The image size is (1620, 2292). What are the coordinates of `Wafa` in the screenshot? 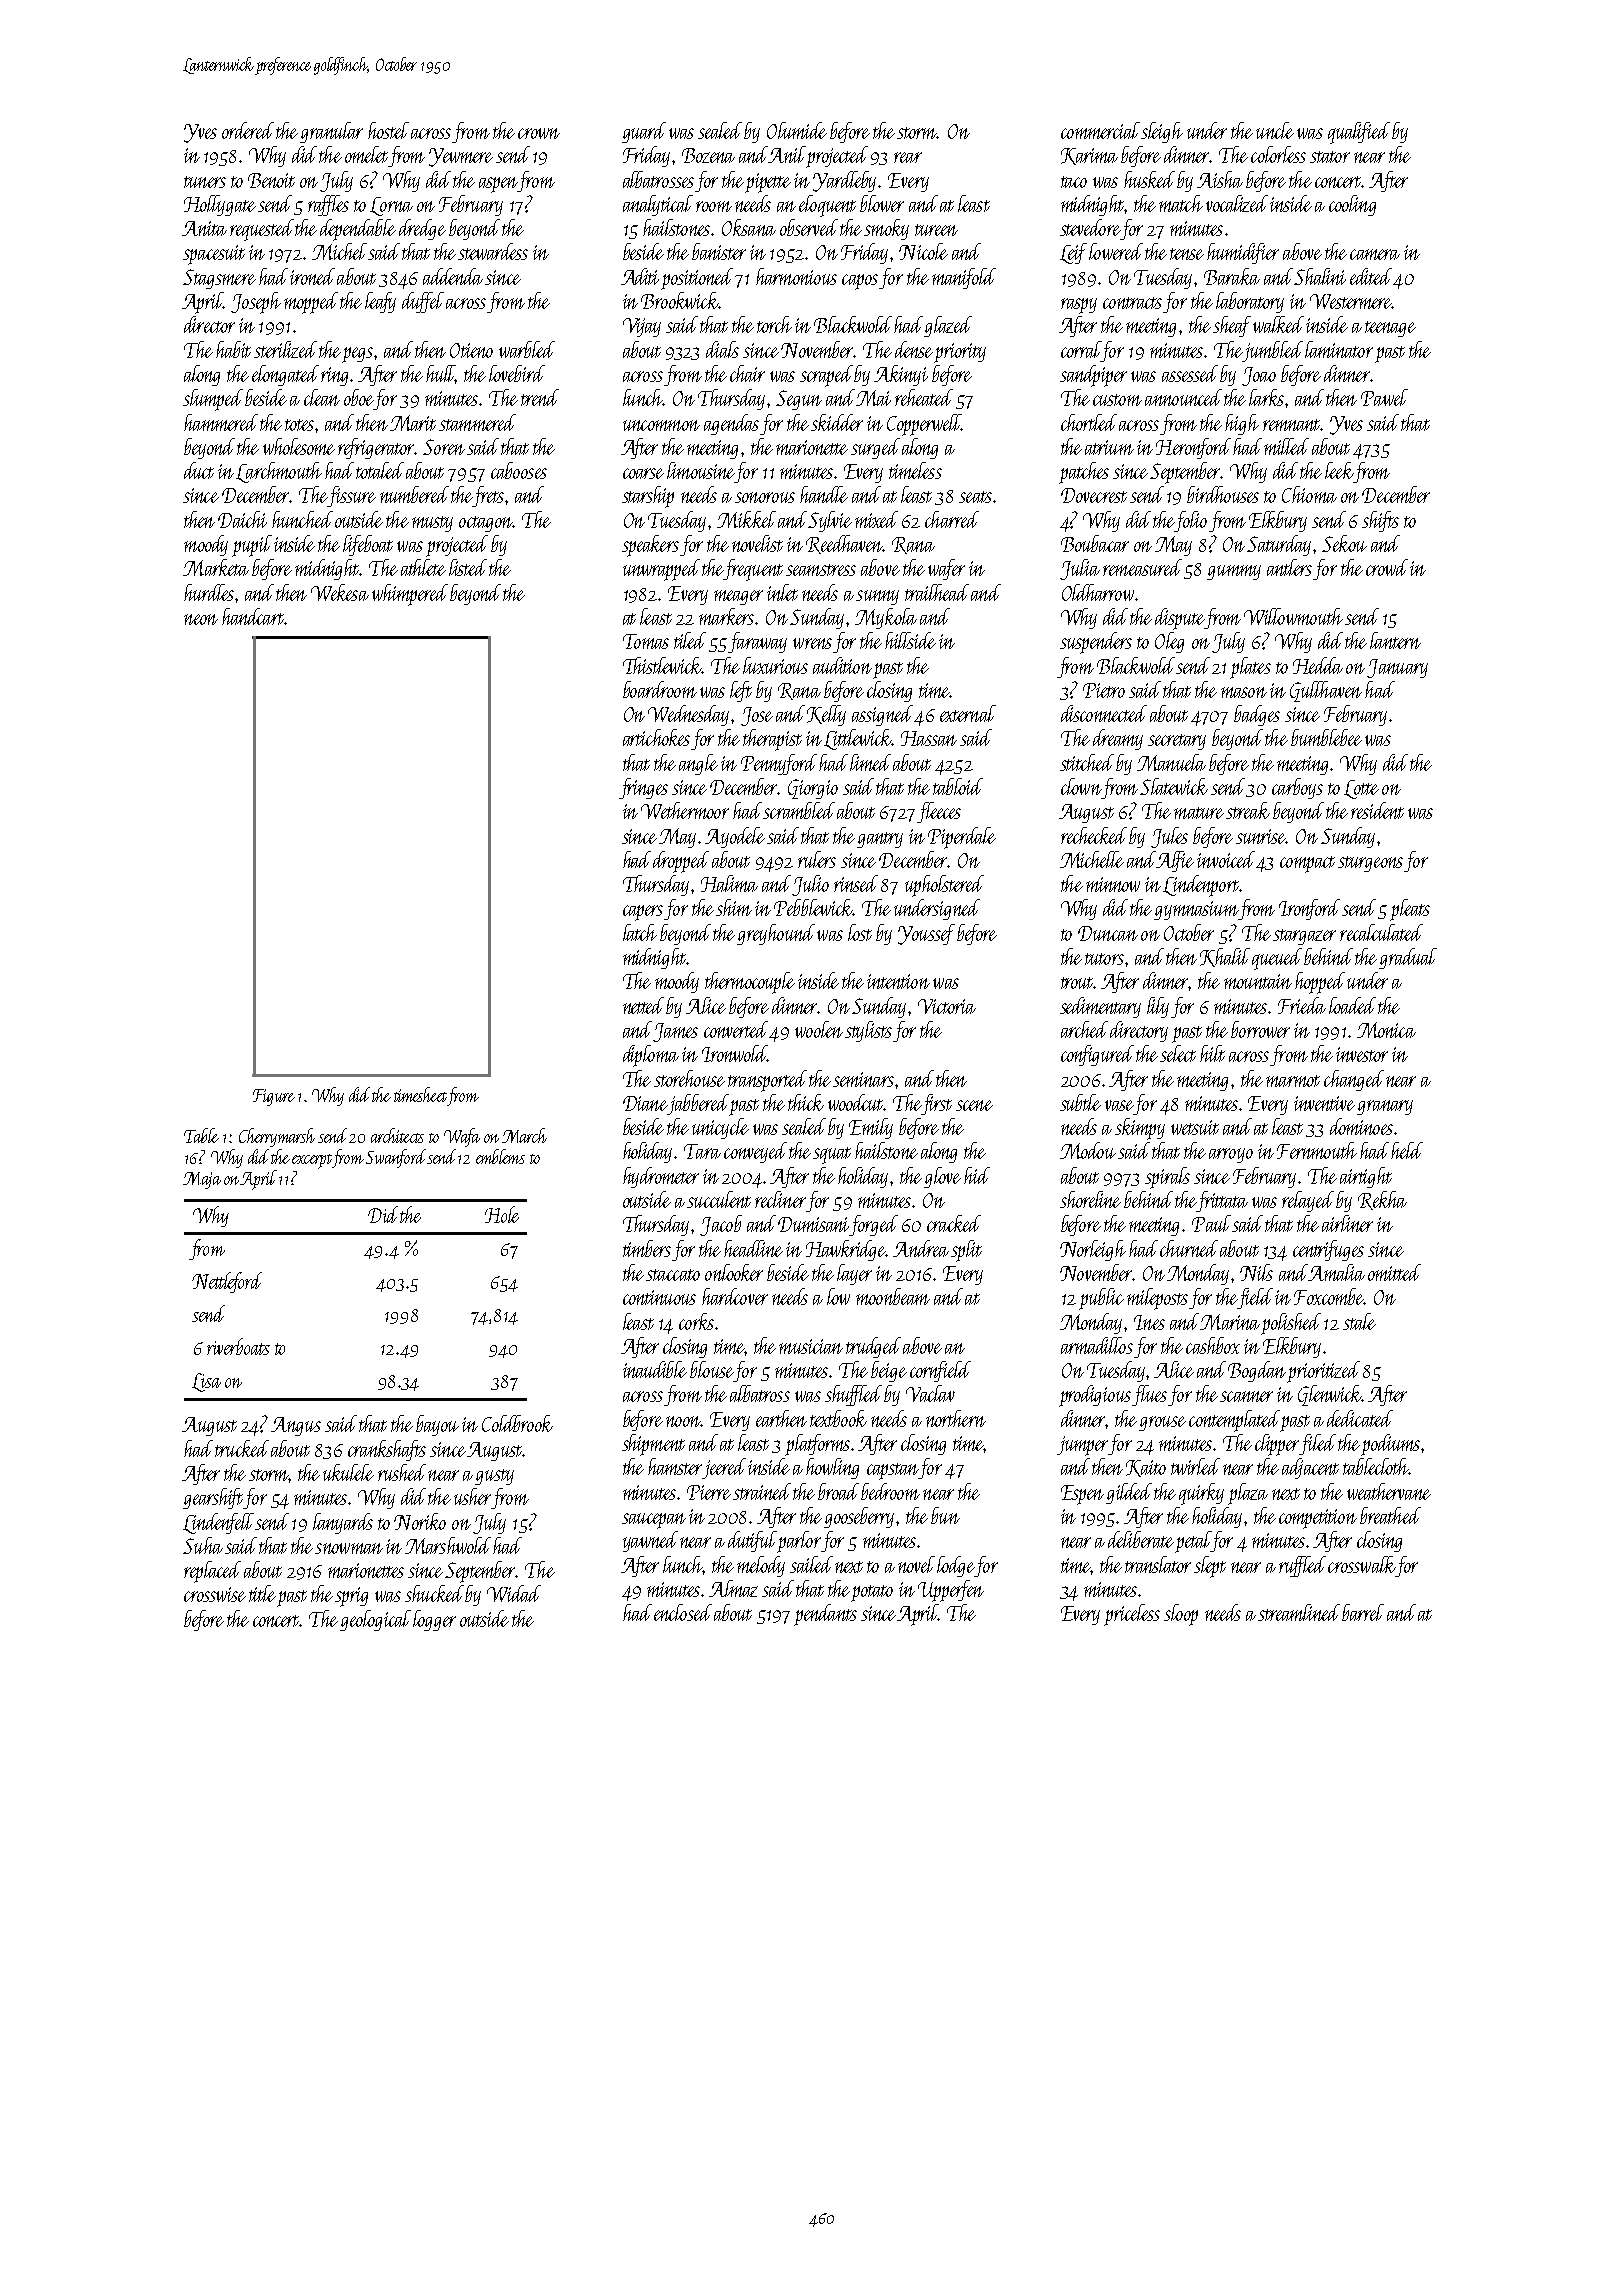 It's located at (462, 1137).
